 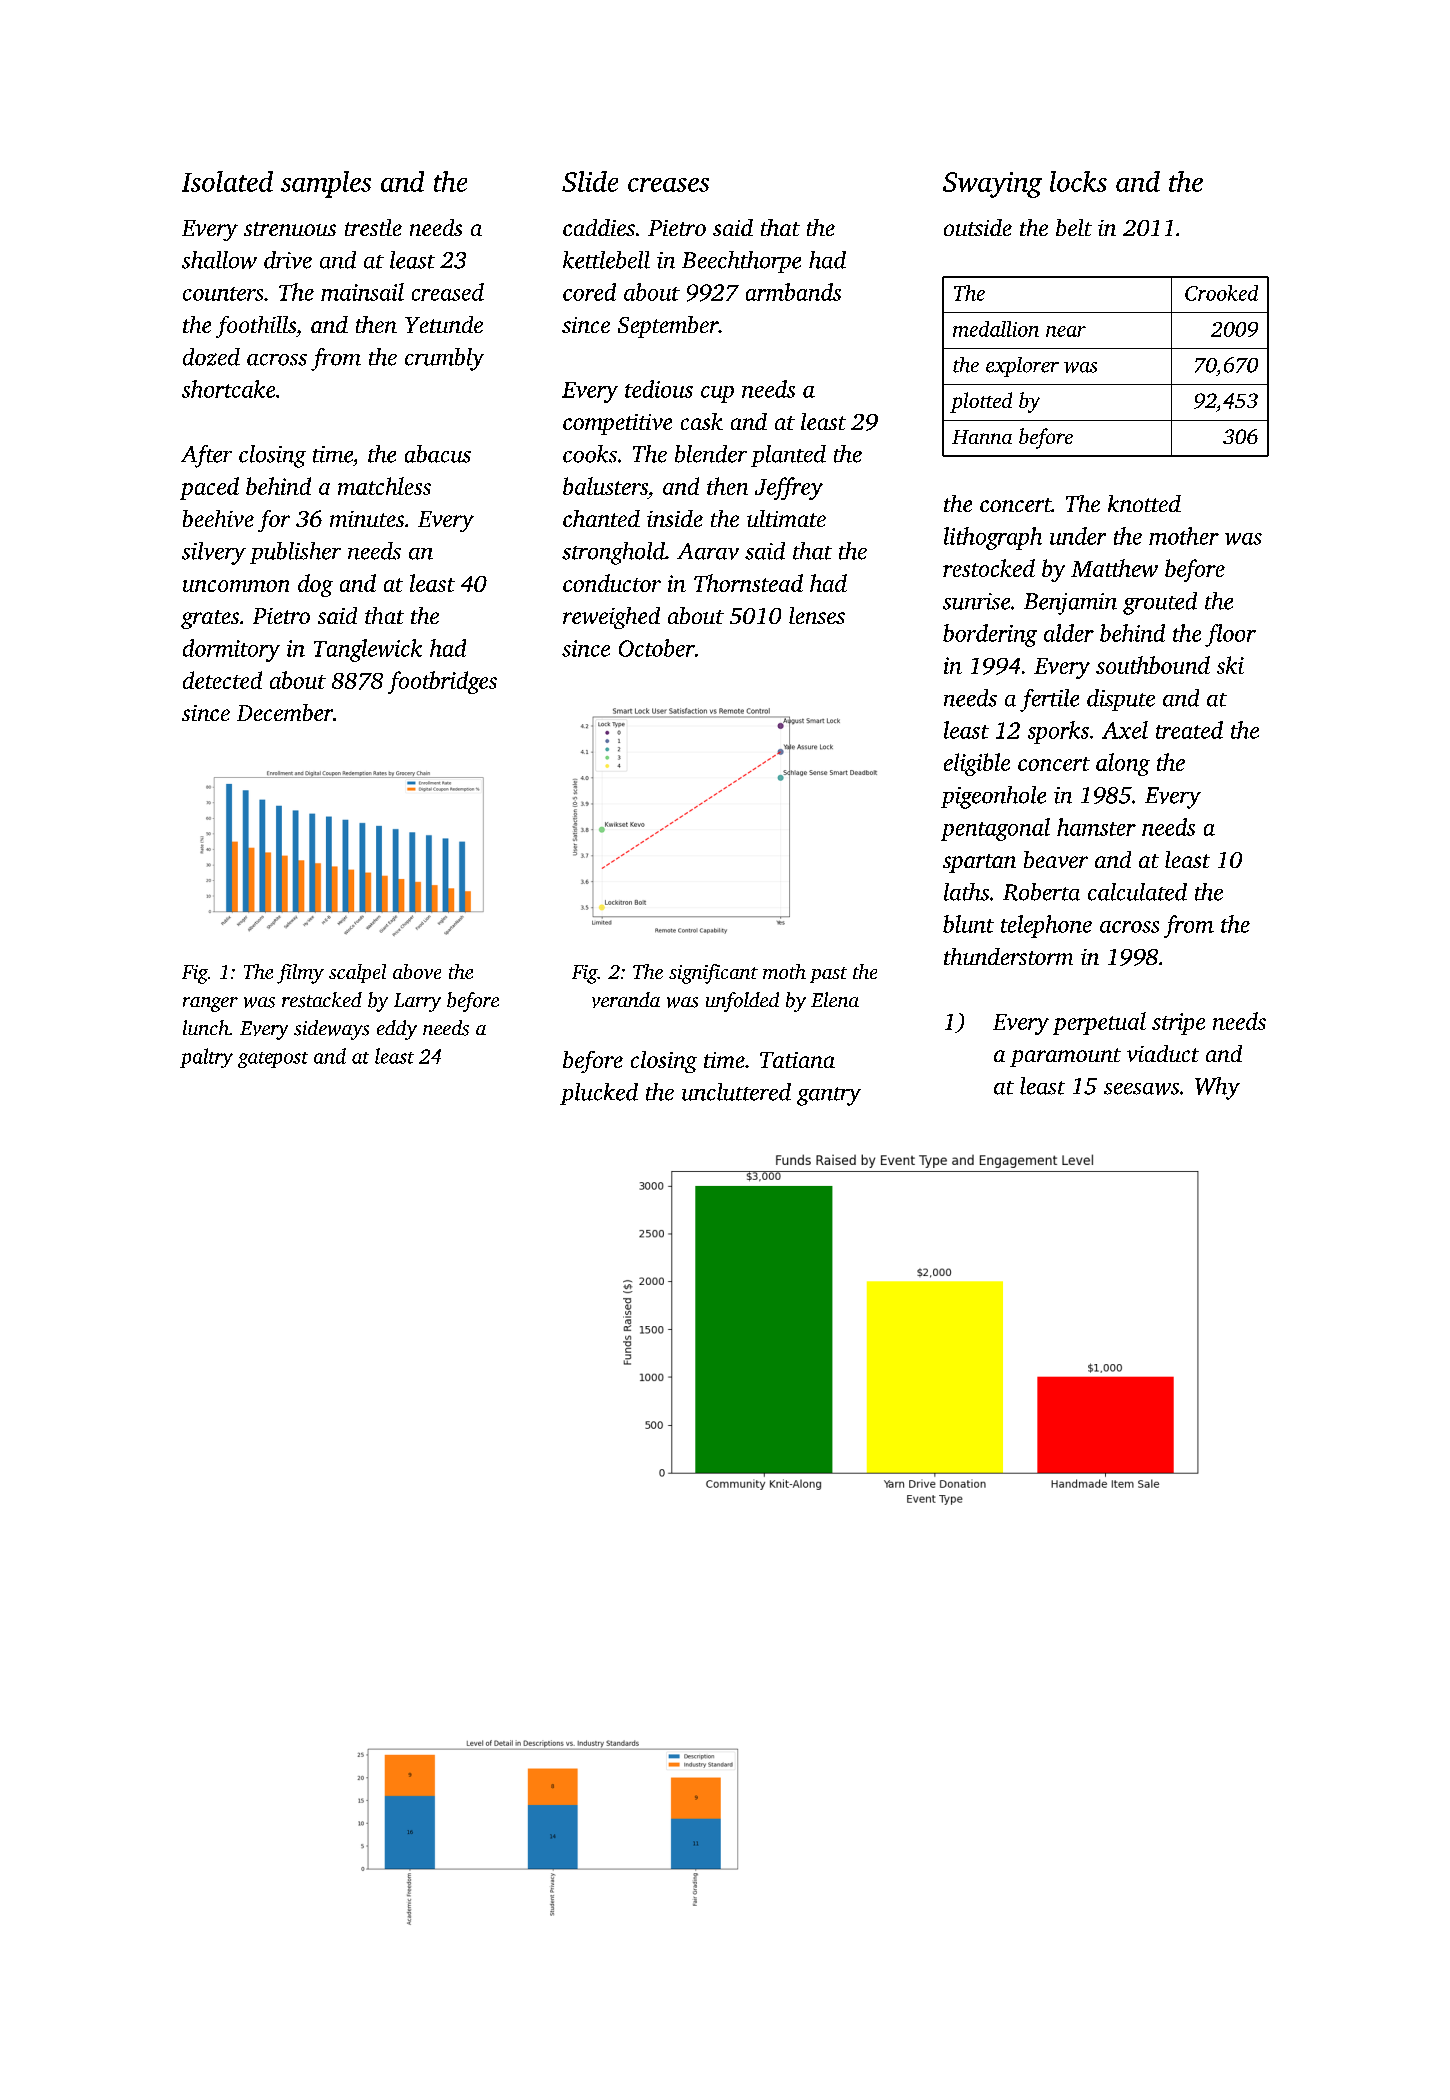 I want to click on footbridges, so click(x=442, y=682).
